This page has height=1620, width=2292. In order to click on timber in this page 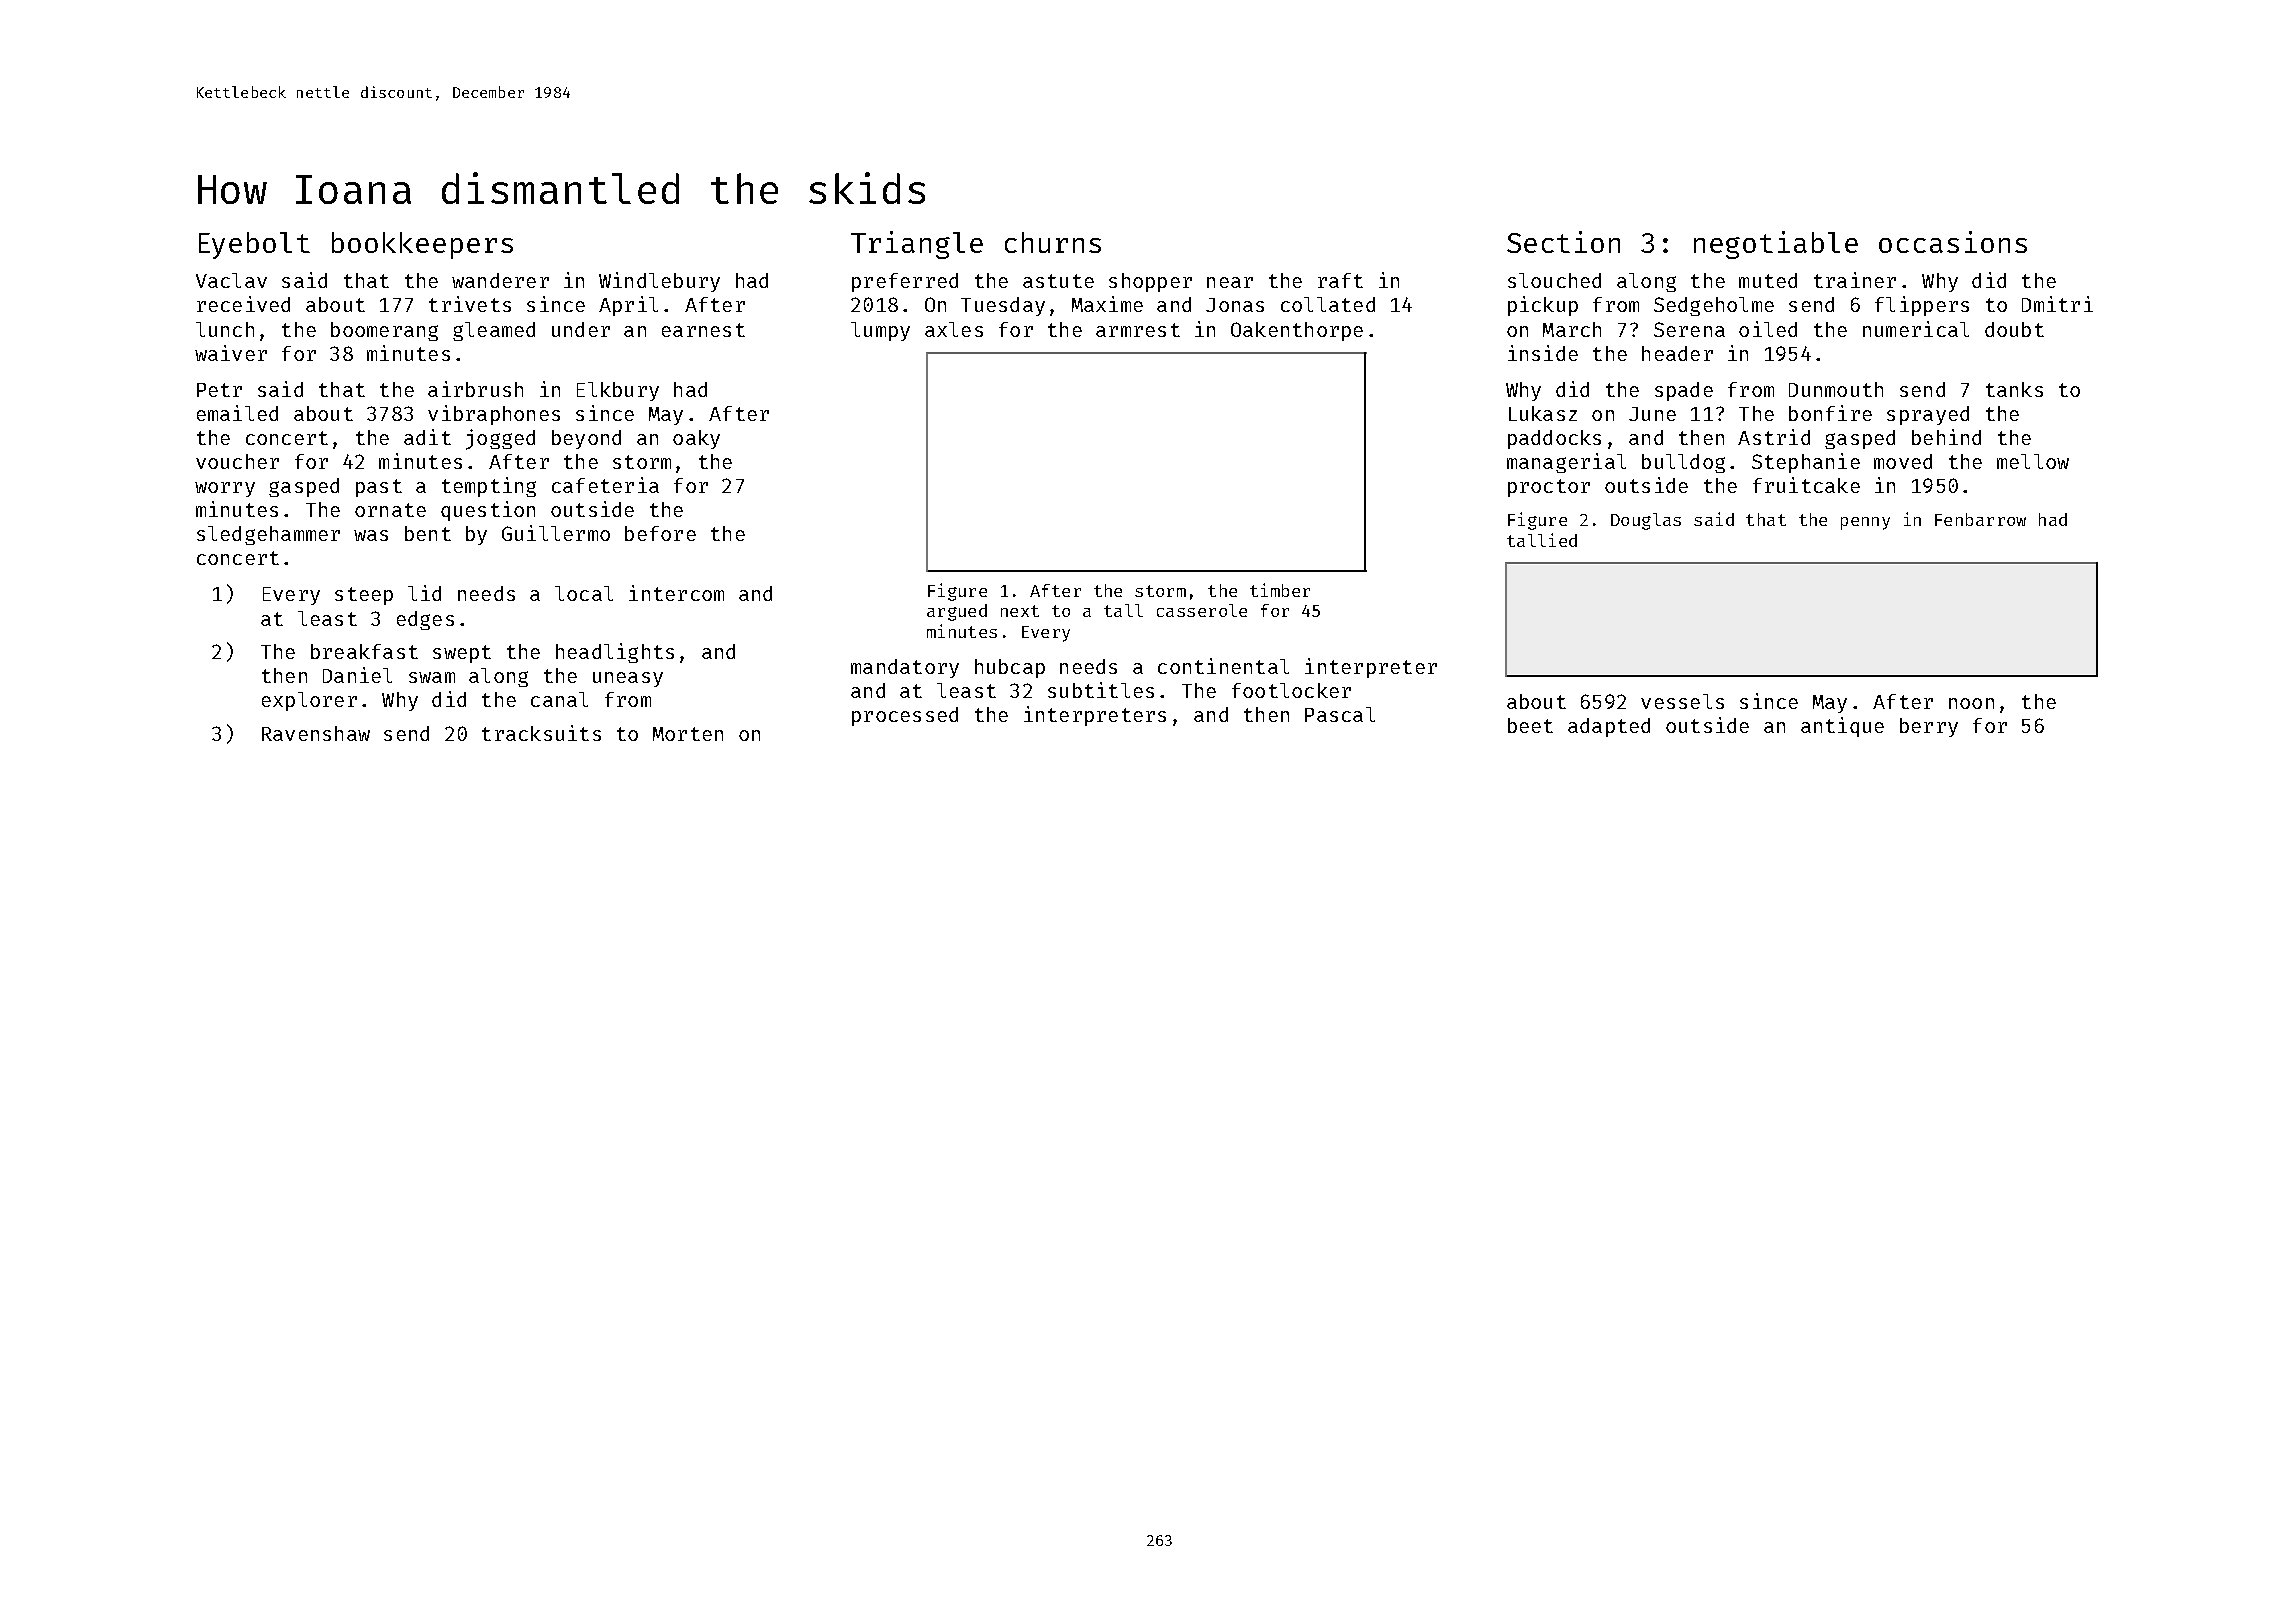, I will do `click(1280, 590)`.
